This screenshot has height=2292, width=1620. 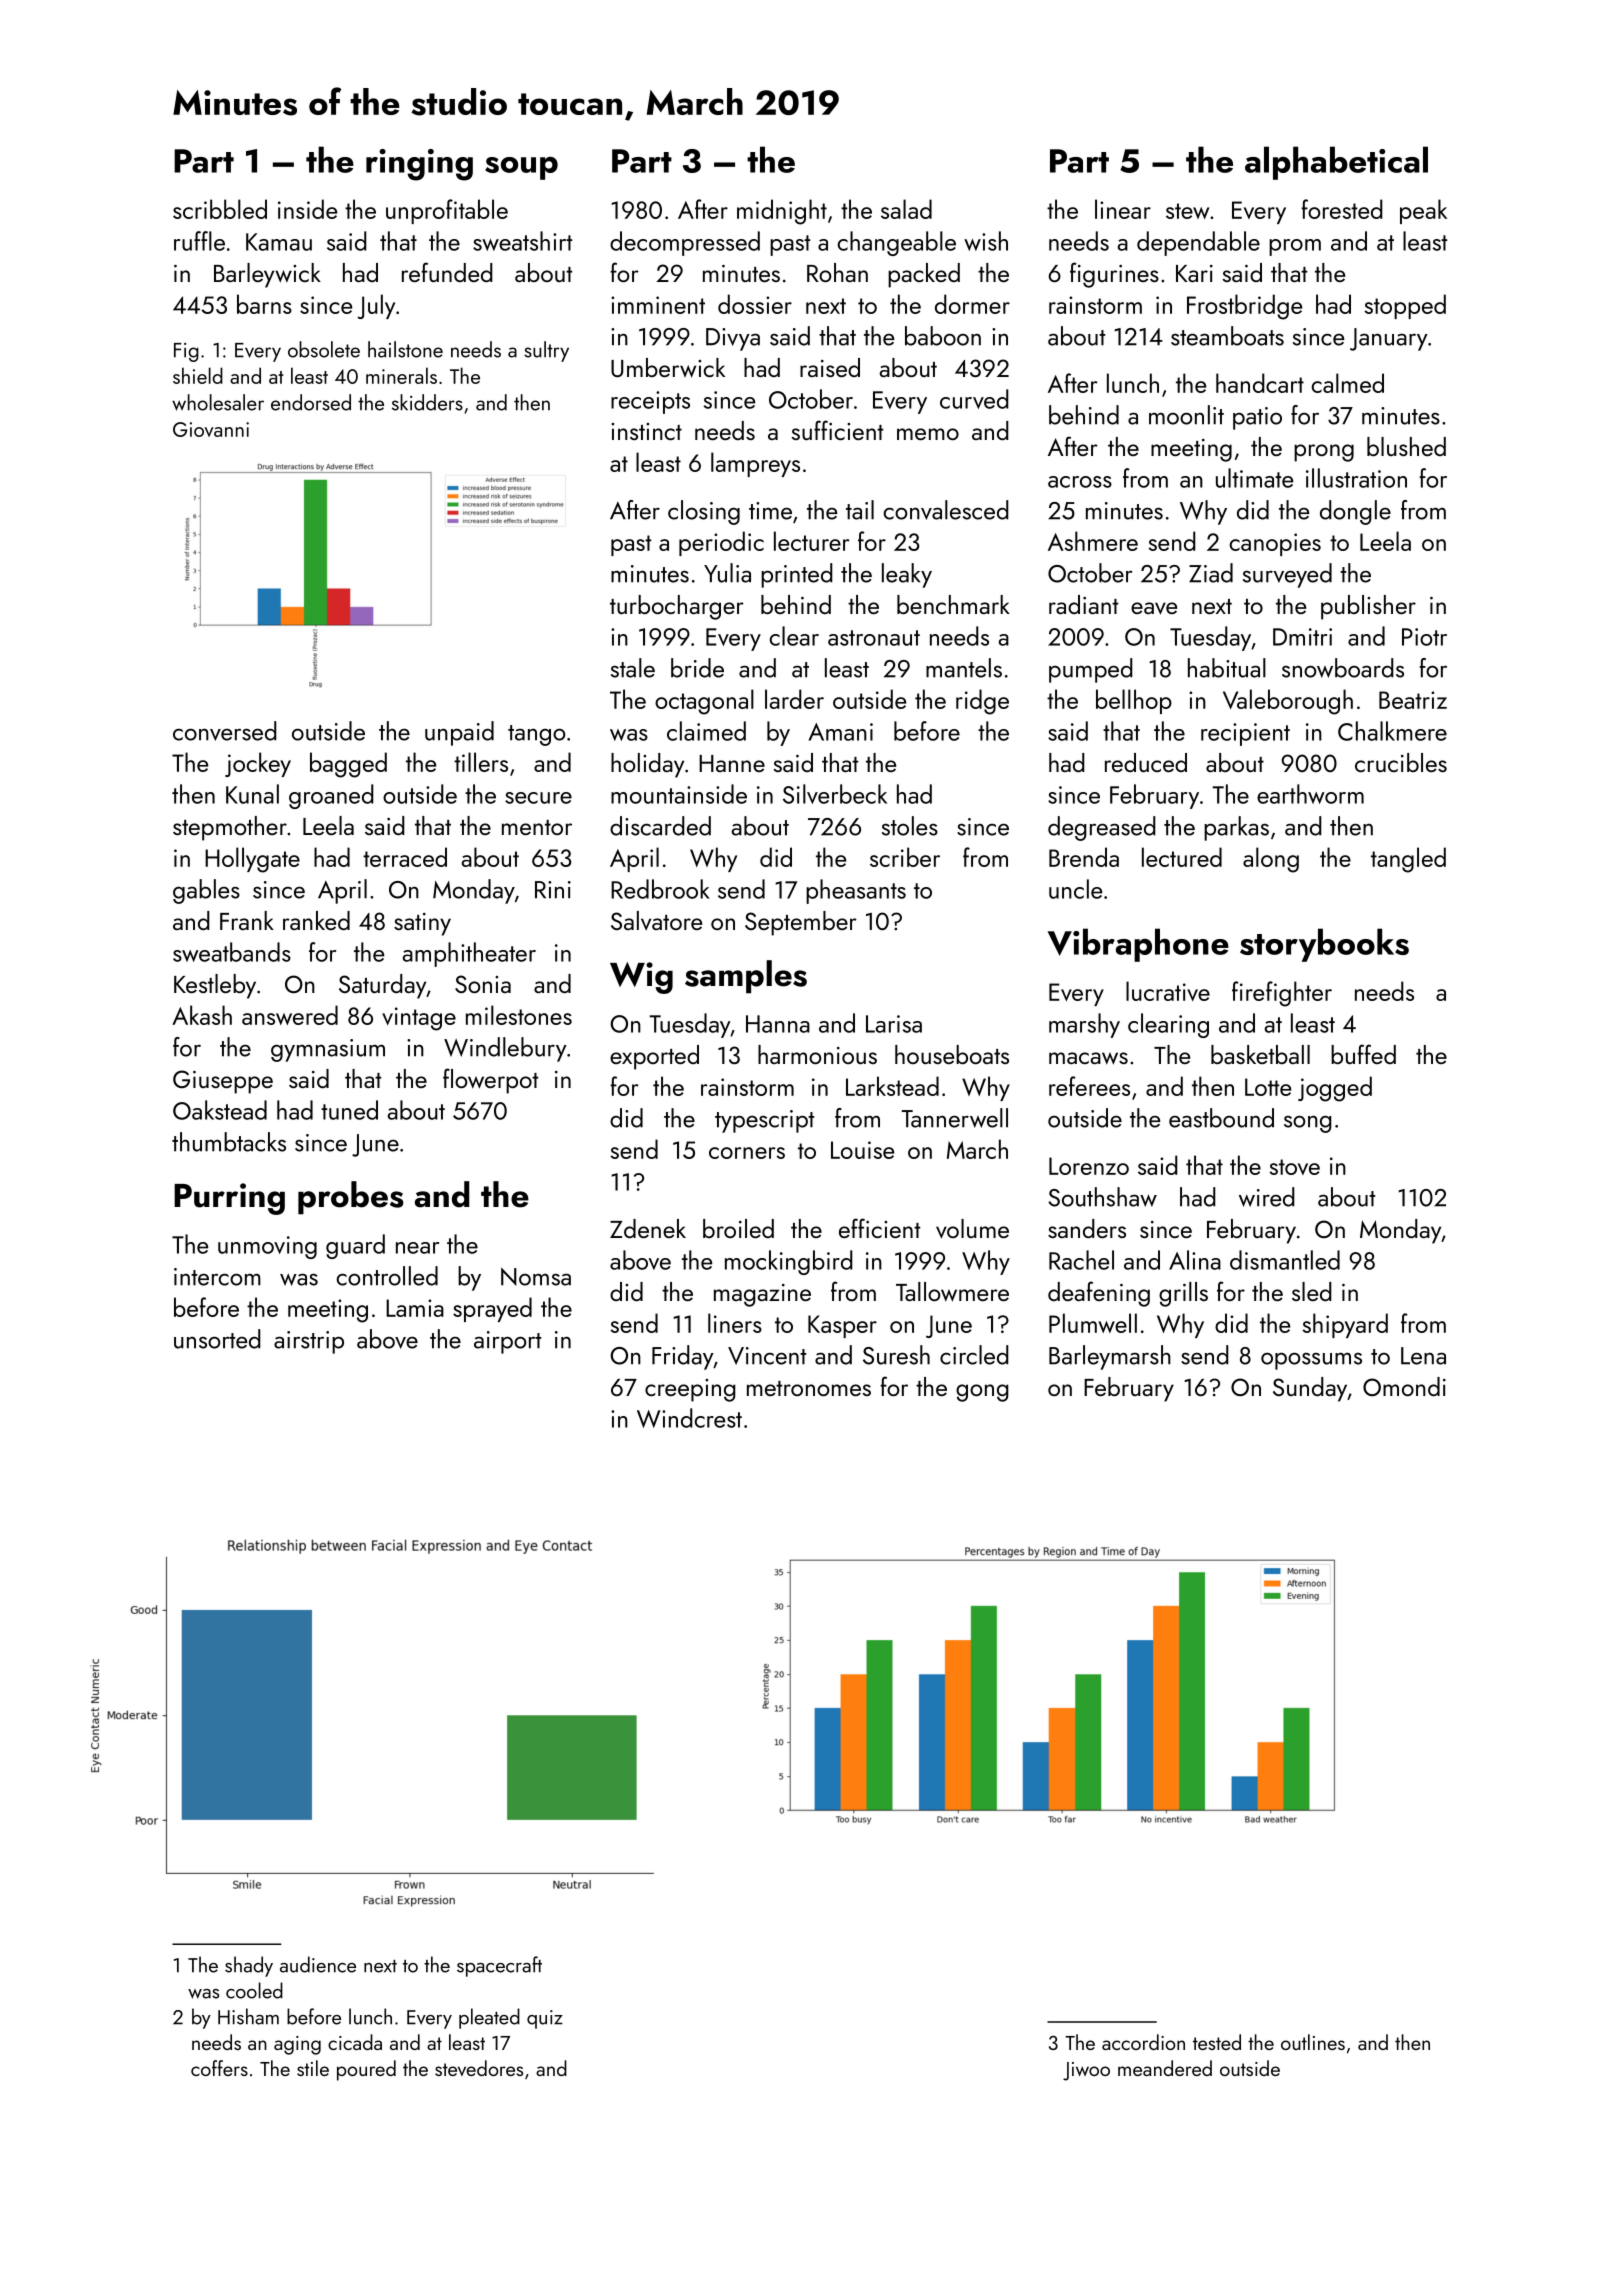 What do you see at coordinates (1423, 1356) in the screenshot?
I see `Lena` at bounding box center [1423, 1356].
